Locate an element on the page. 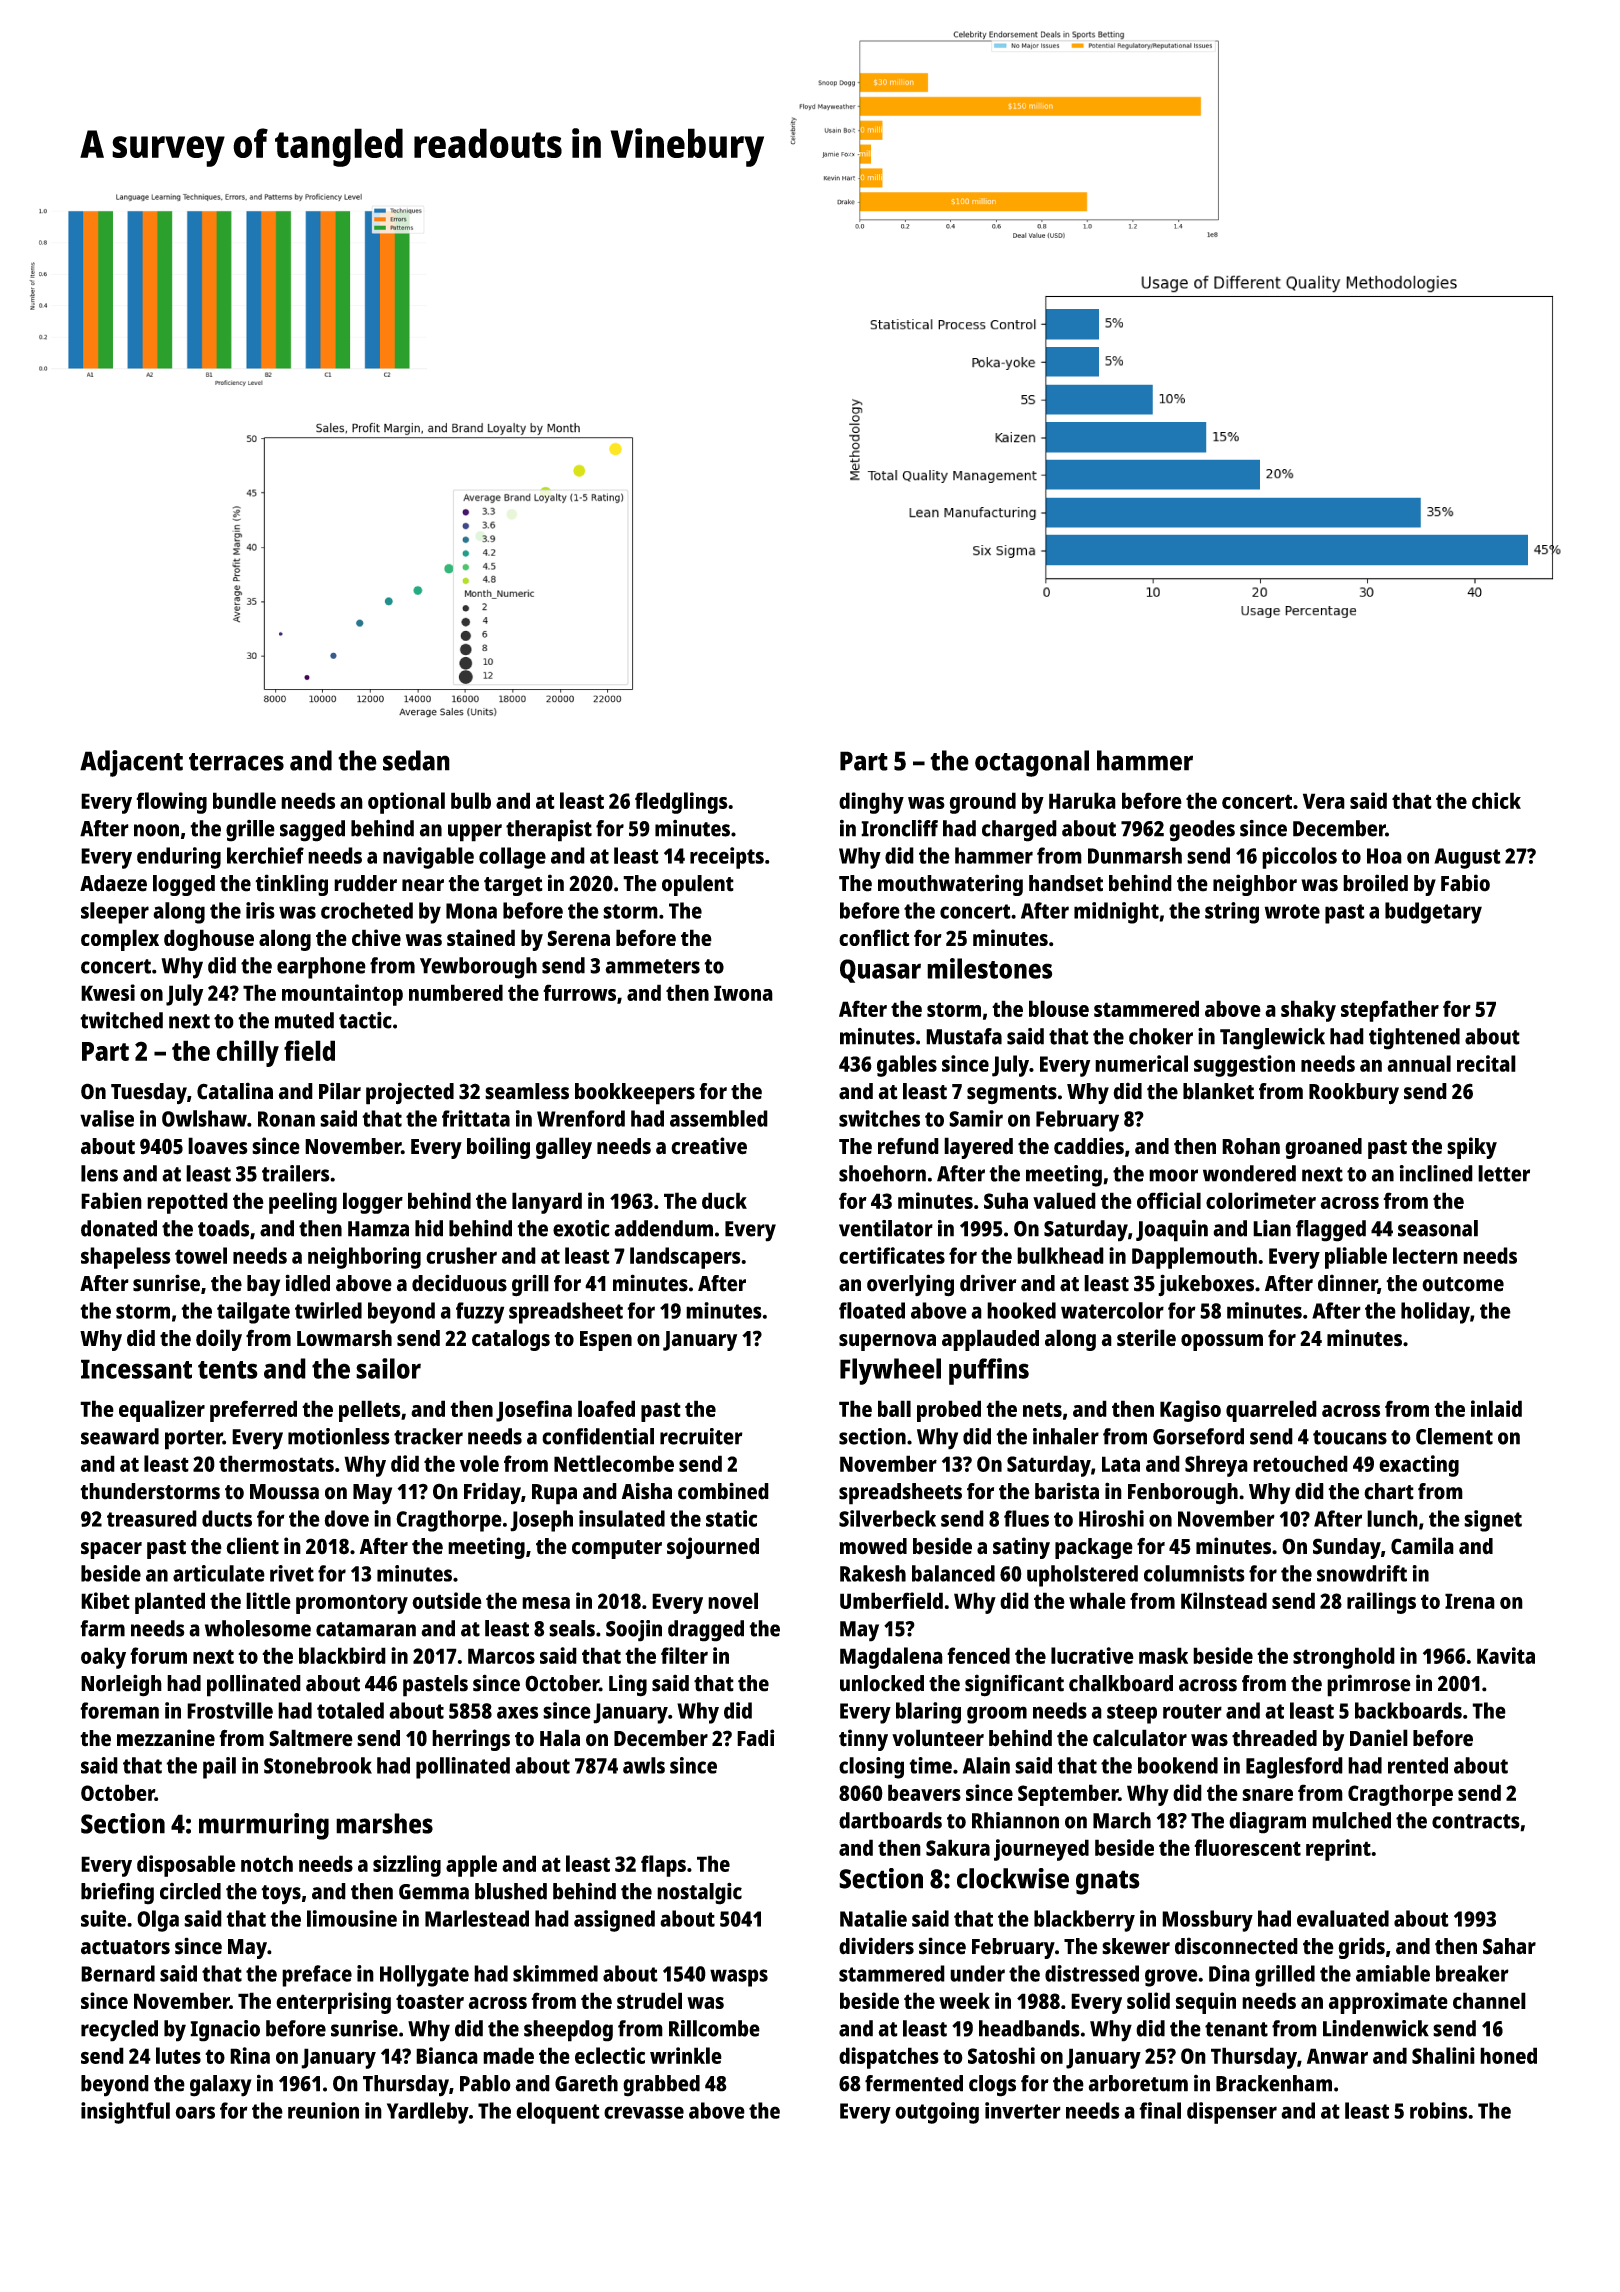  wasps is located at coordinates (739, 1978).
